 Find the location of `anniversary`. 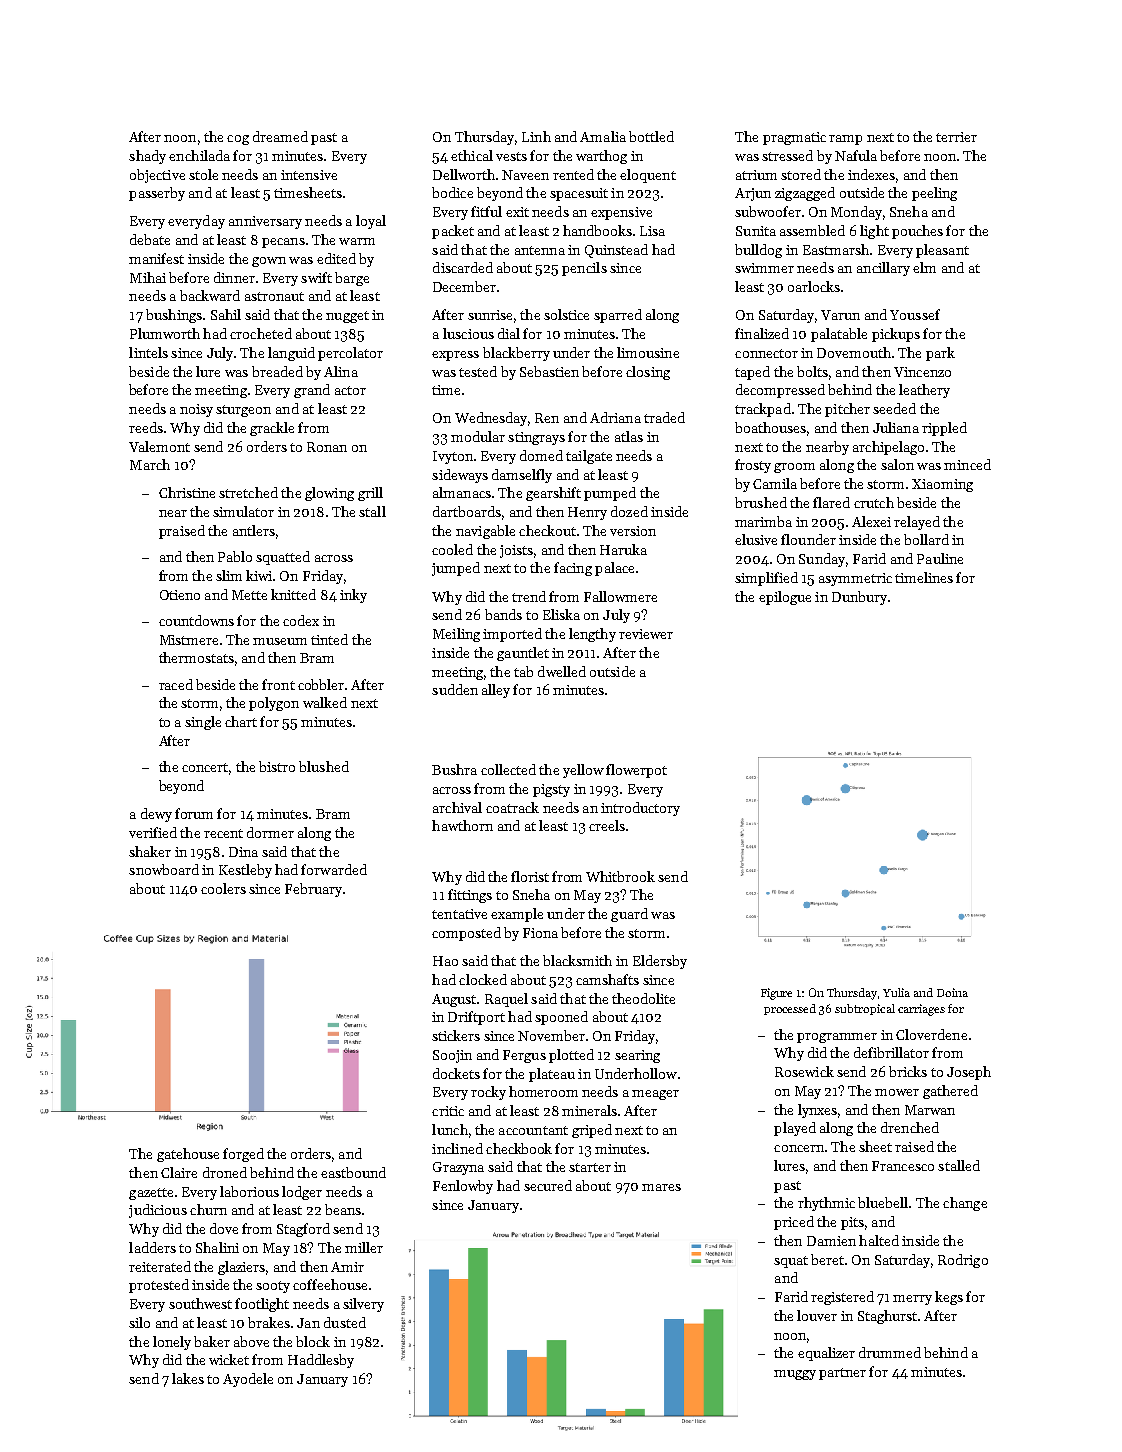

anniversary is located at coordinates (265, 222).
